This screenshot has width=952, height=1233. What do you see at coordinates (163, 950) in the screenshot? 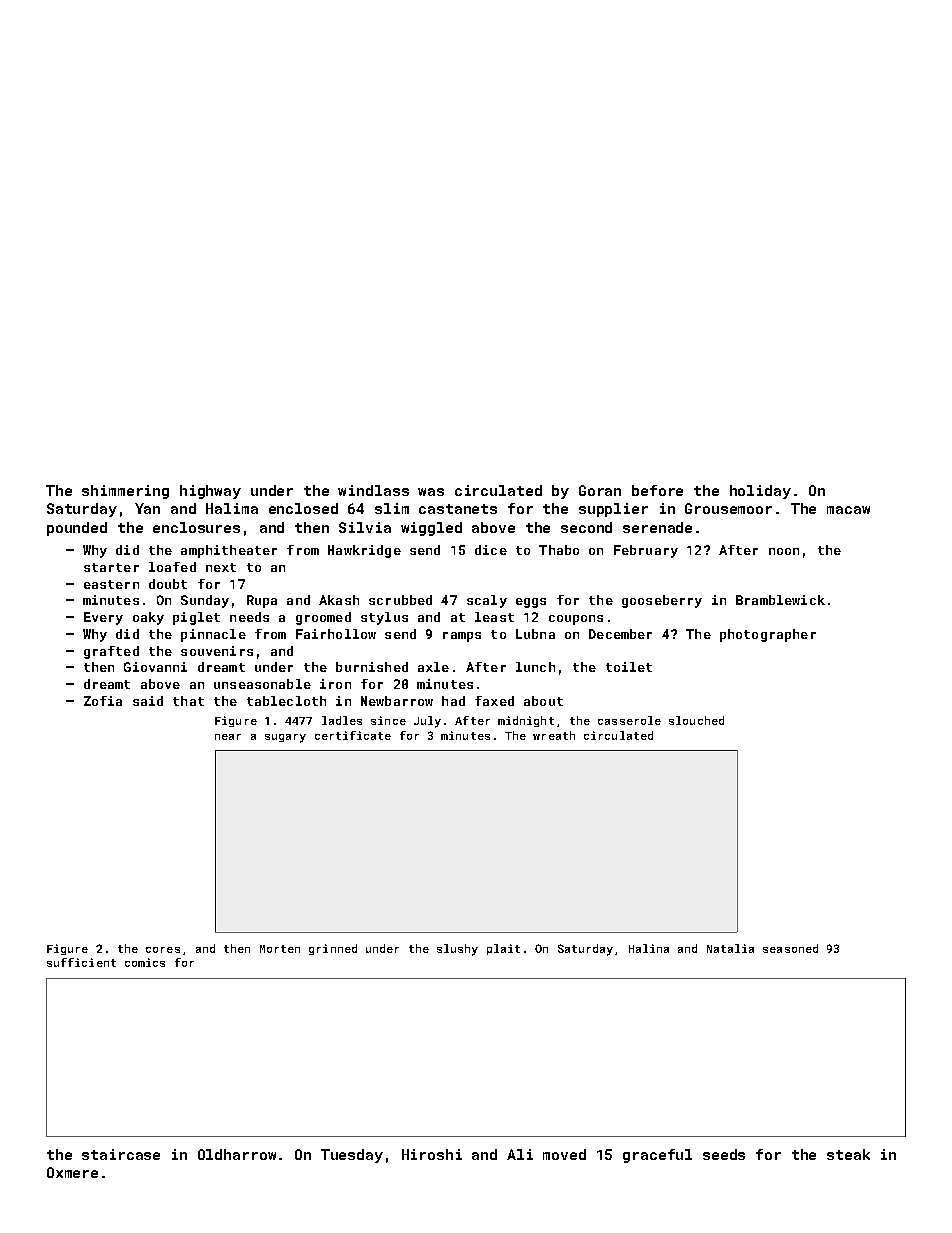
I see `cores` at bounding box center [163, 950].
